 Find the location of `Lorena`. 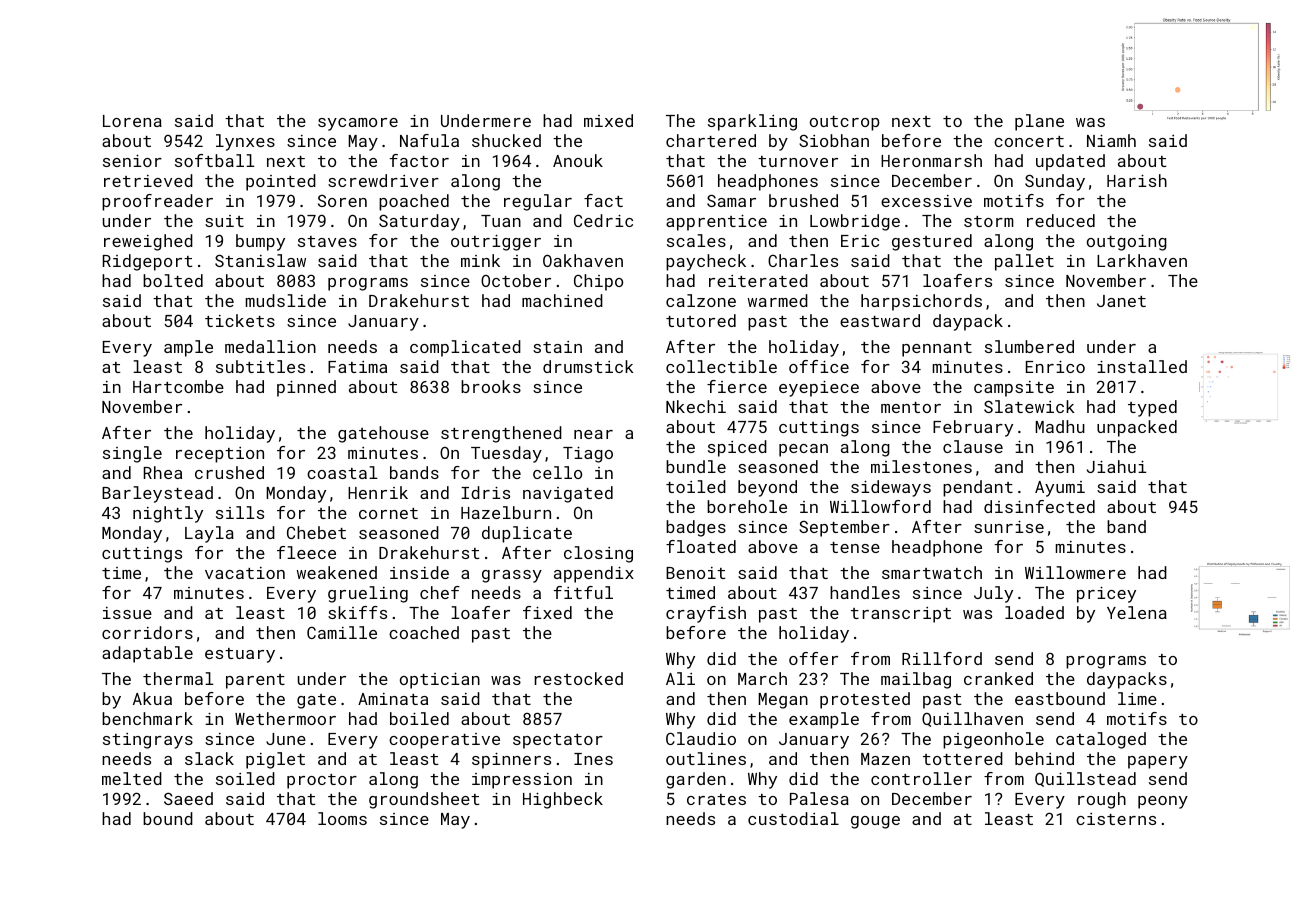

Lorena is located at coordinates (132, 121).
